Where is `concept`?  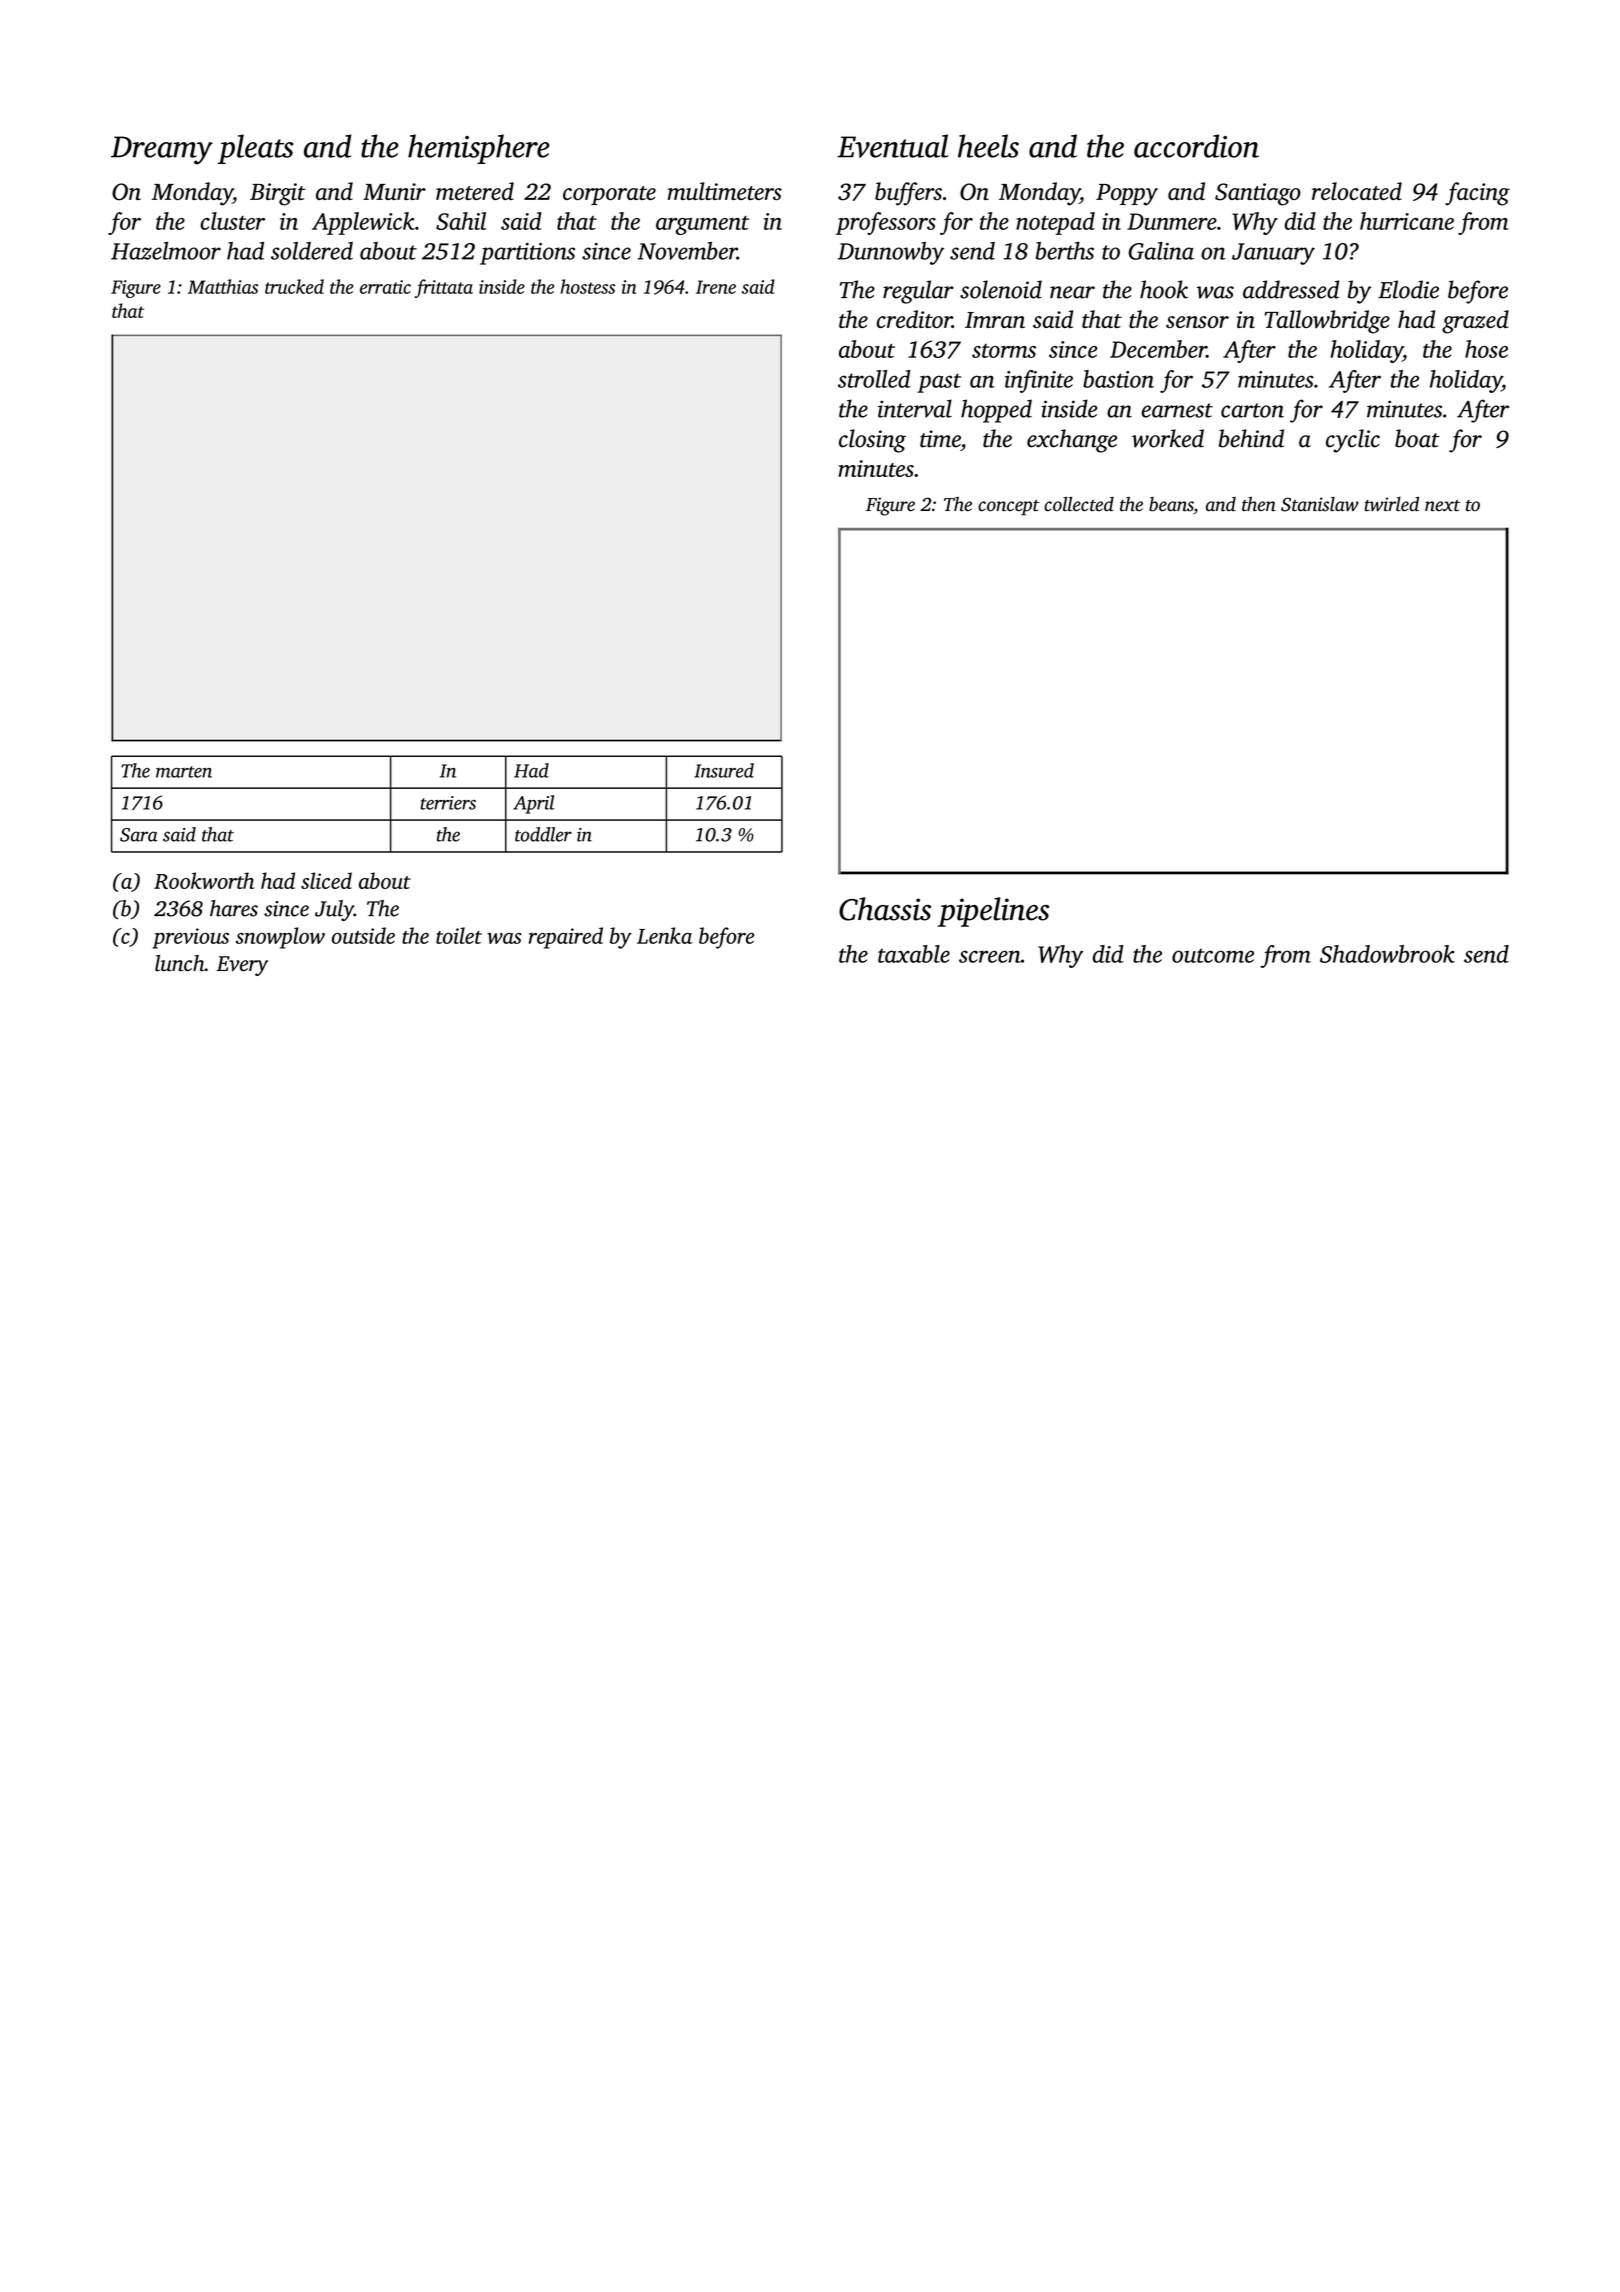
concept is located at coordinates (1009, 508).
